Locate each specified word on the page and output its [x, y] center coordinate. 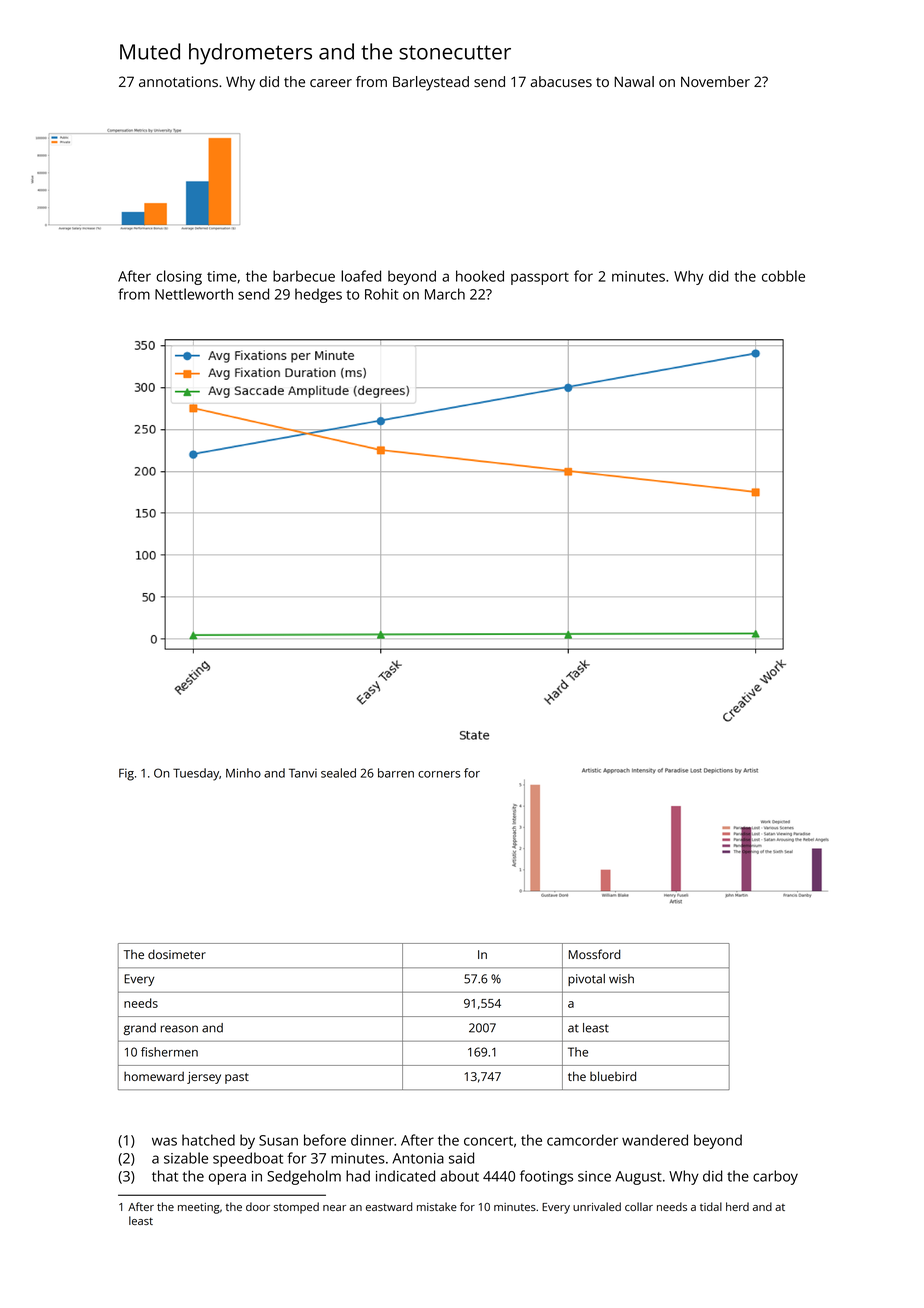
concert [488, 1141]
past [237, 1078]
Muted [150, 51]
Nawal [634, 81]
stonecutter [455, 52]
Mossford [595, 954]
